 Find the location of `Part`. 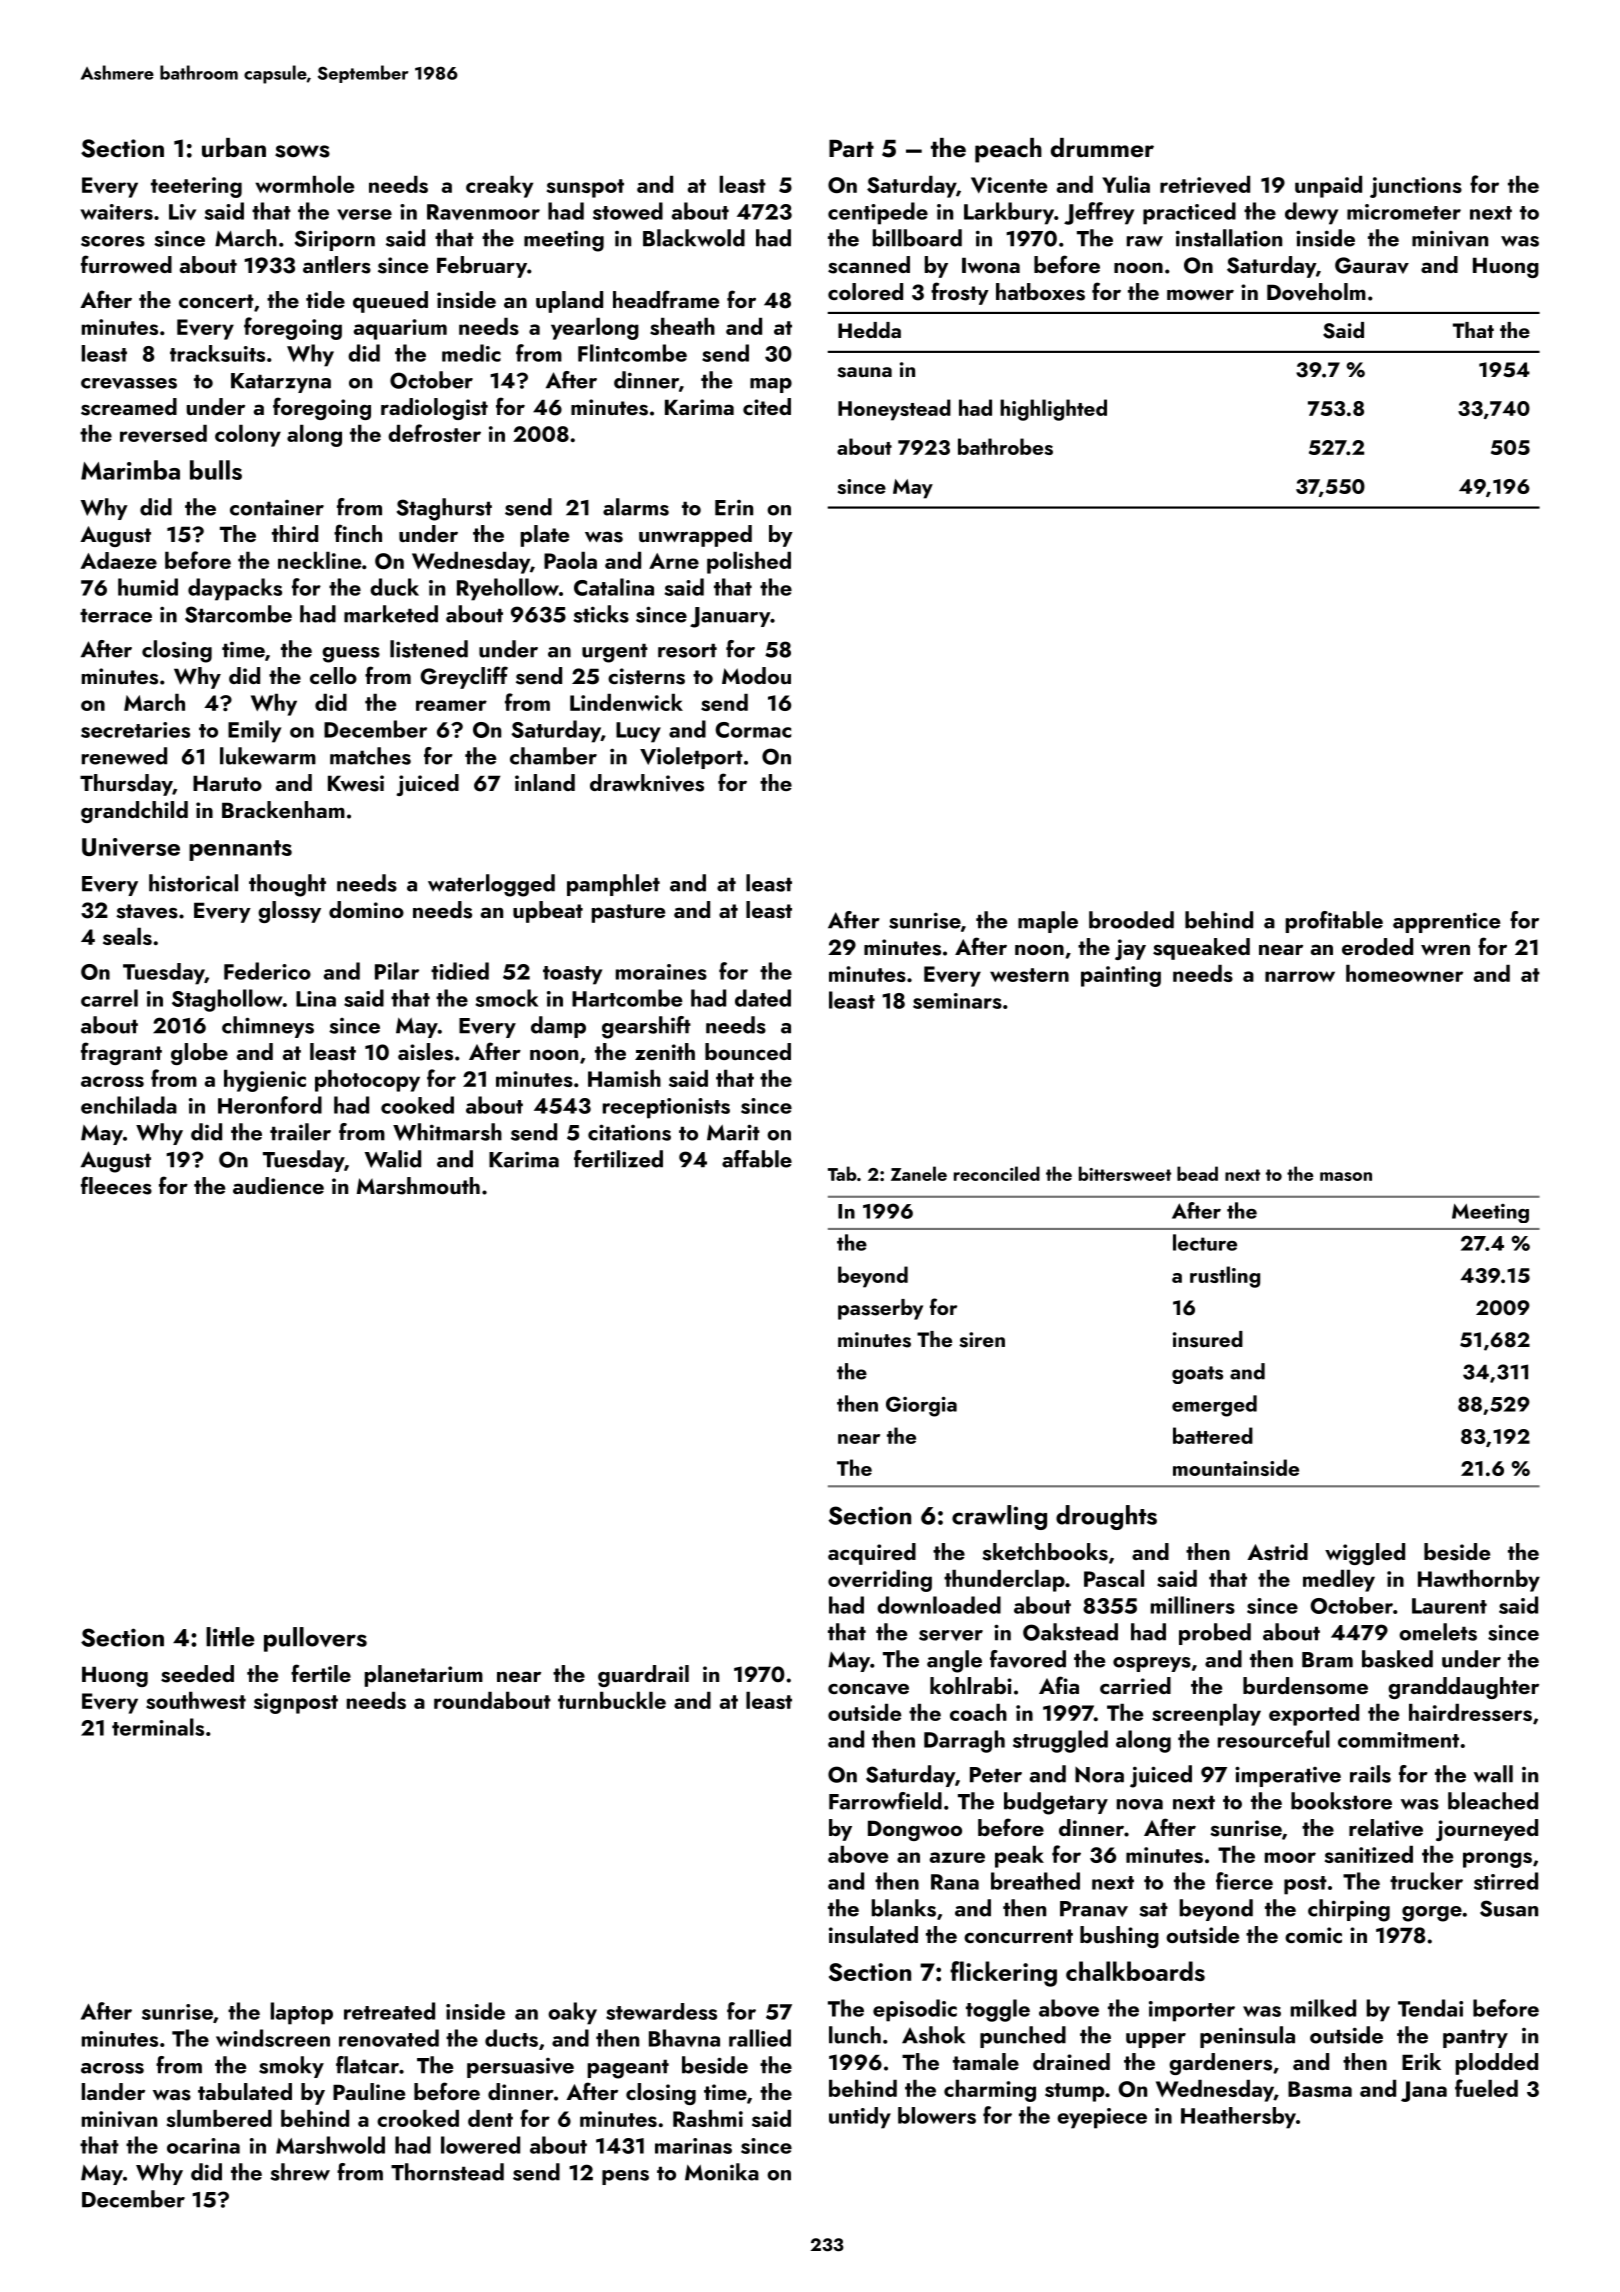

Part is located at coordinates (851, 148).
